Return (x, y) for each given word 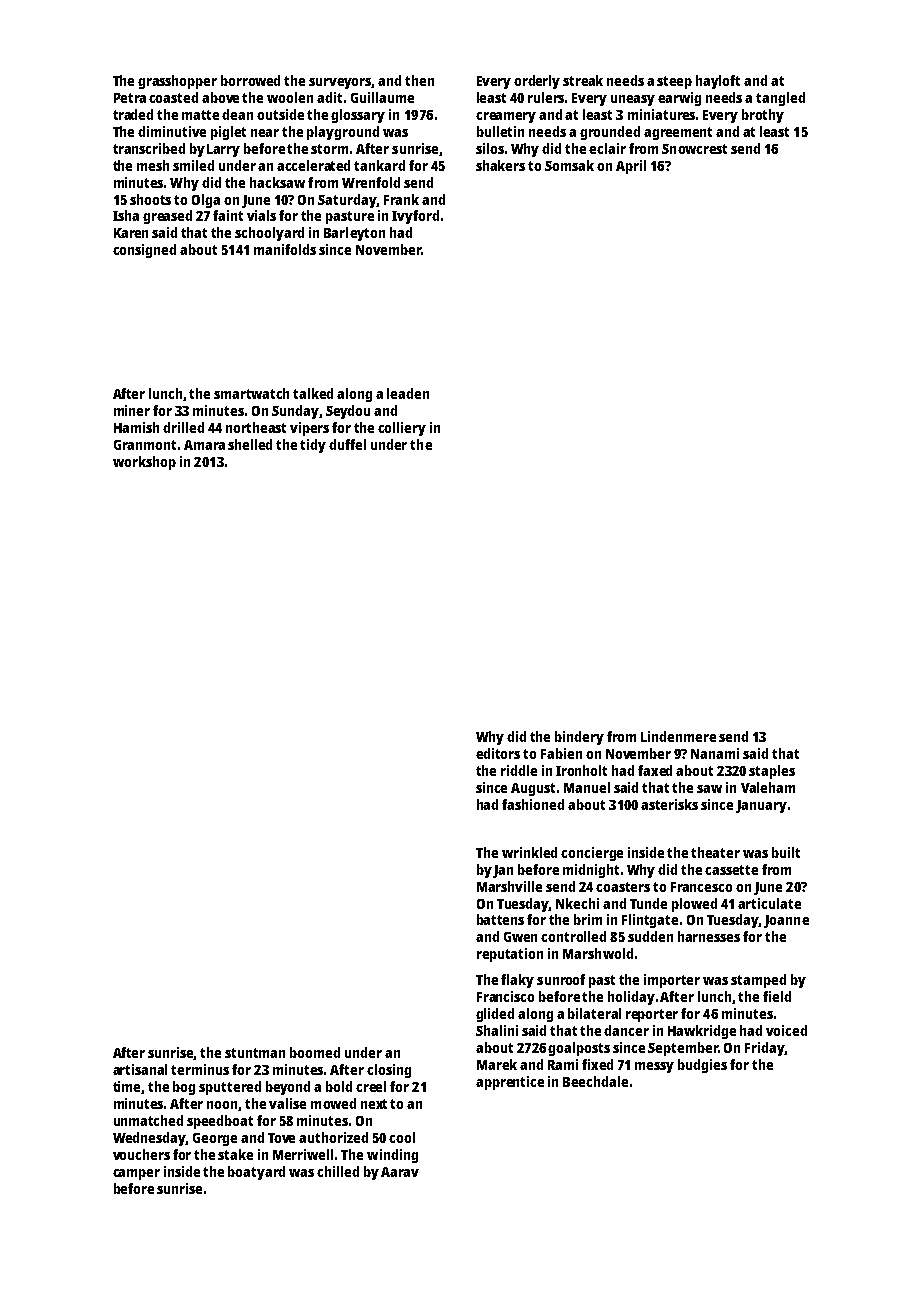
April (631, 167)
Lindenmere (678, 736)
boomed (315, 1052)
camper (136, 1174)
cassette (731, 870)
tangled (780, 99)
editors (498, 753)
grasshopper (177, 82)
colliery (402, 429)
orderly (537, 82)
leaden (408, 393)
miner (132, 410)
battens (500, 919)
